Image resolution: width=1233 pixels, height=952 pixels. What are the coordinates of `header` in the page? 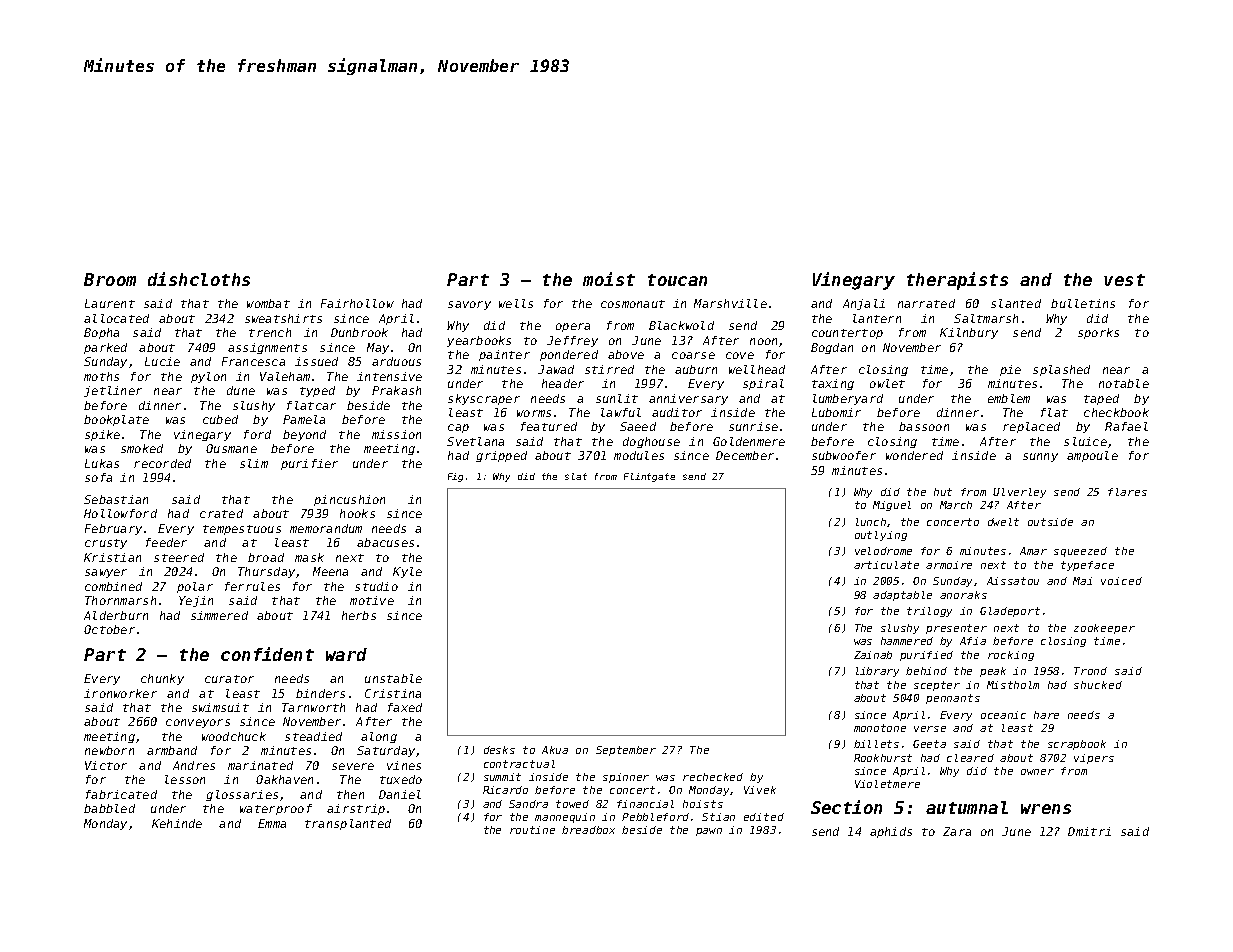 It's located at (563, 383).
